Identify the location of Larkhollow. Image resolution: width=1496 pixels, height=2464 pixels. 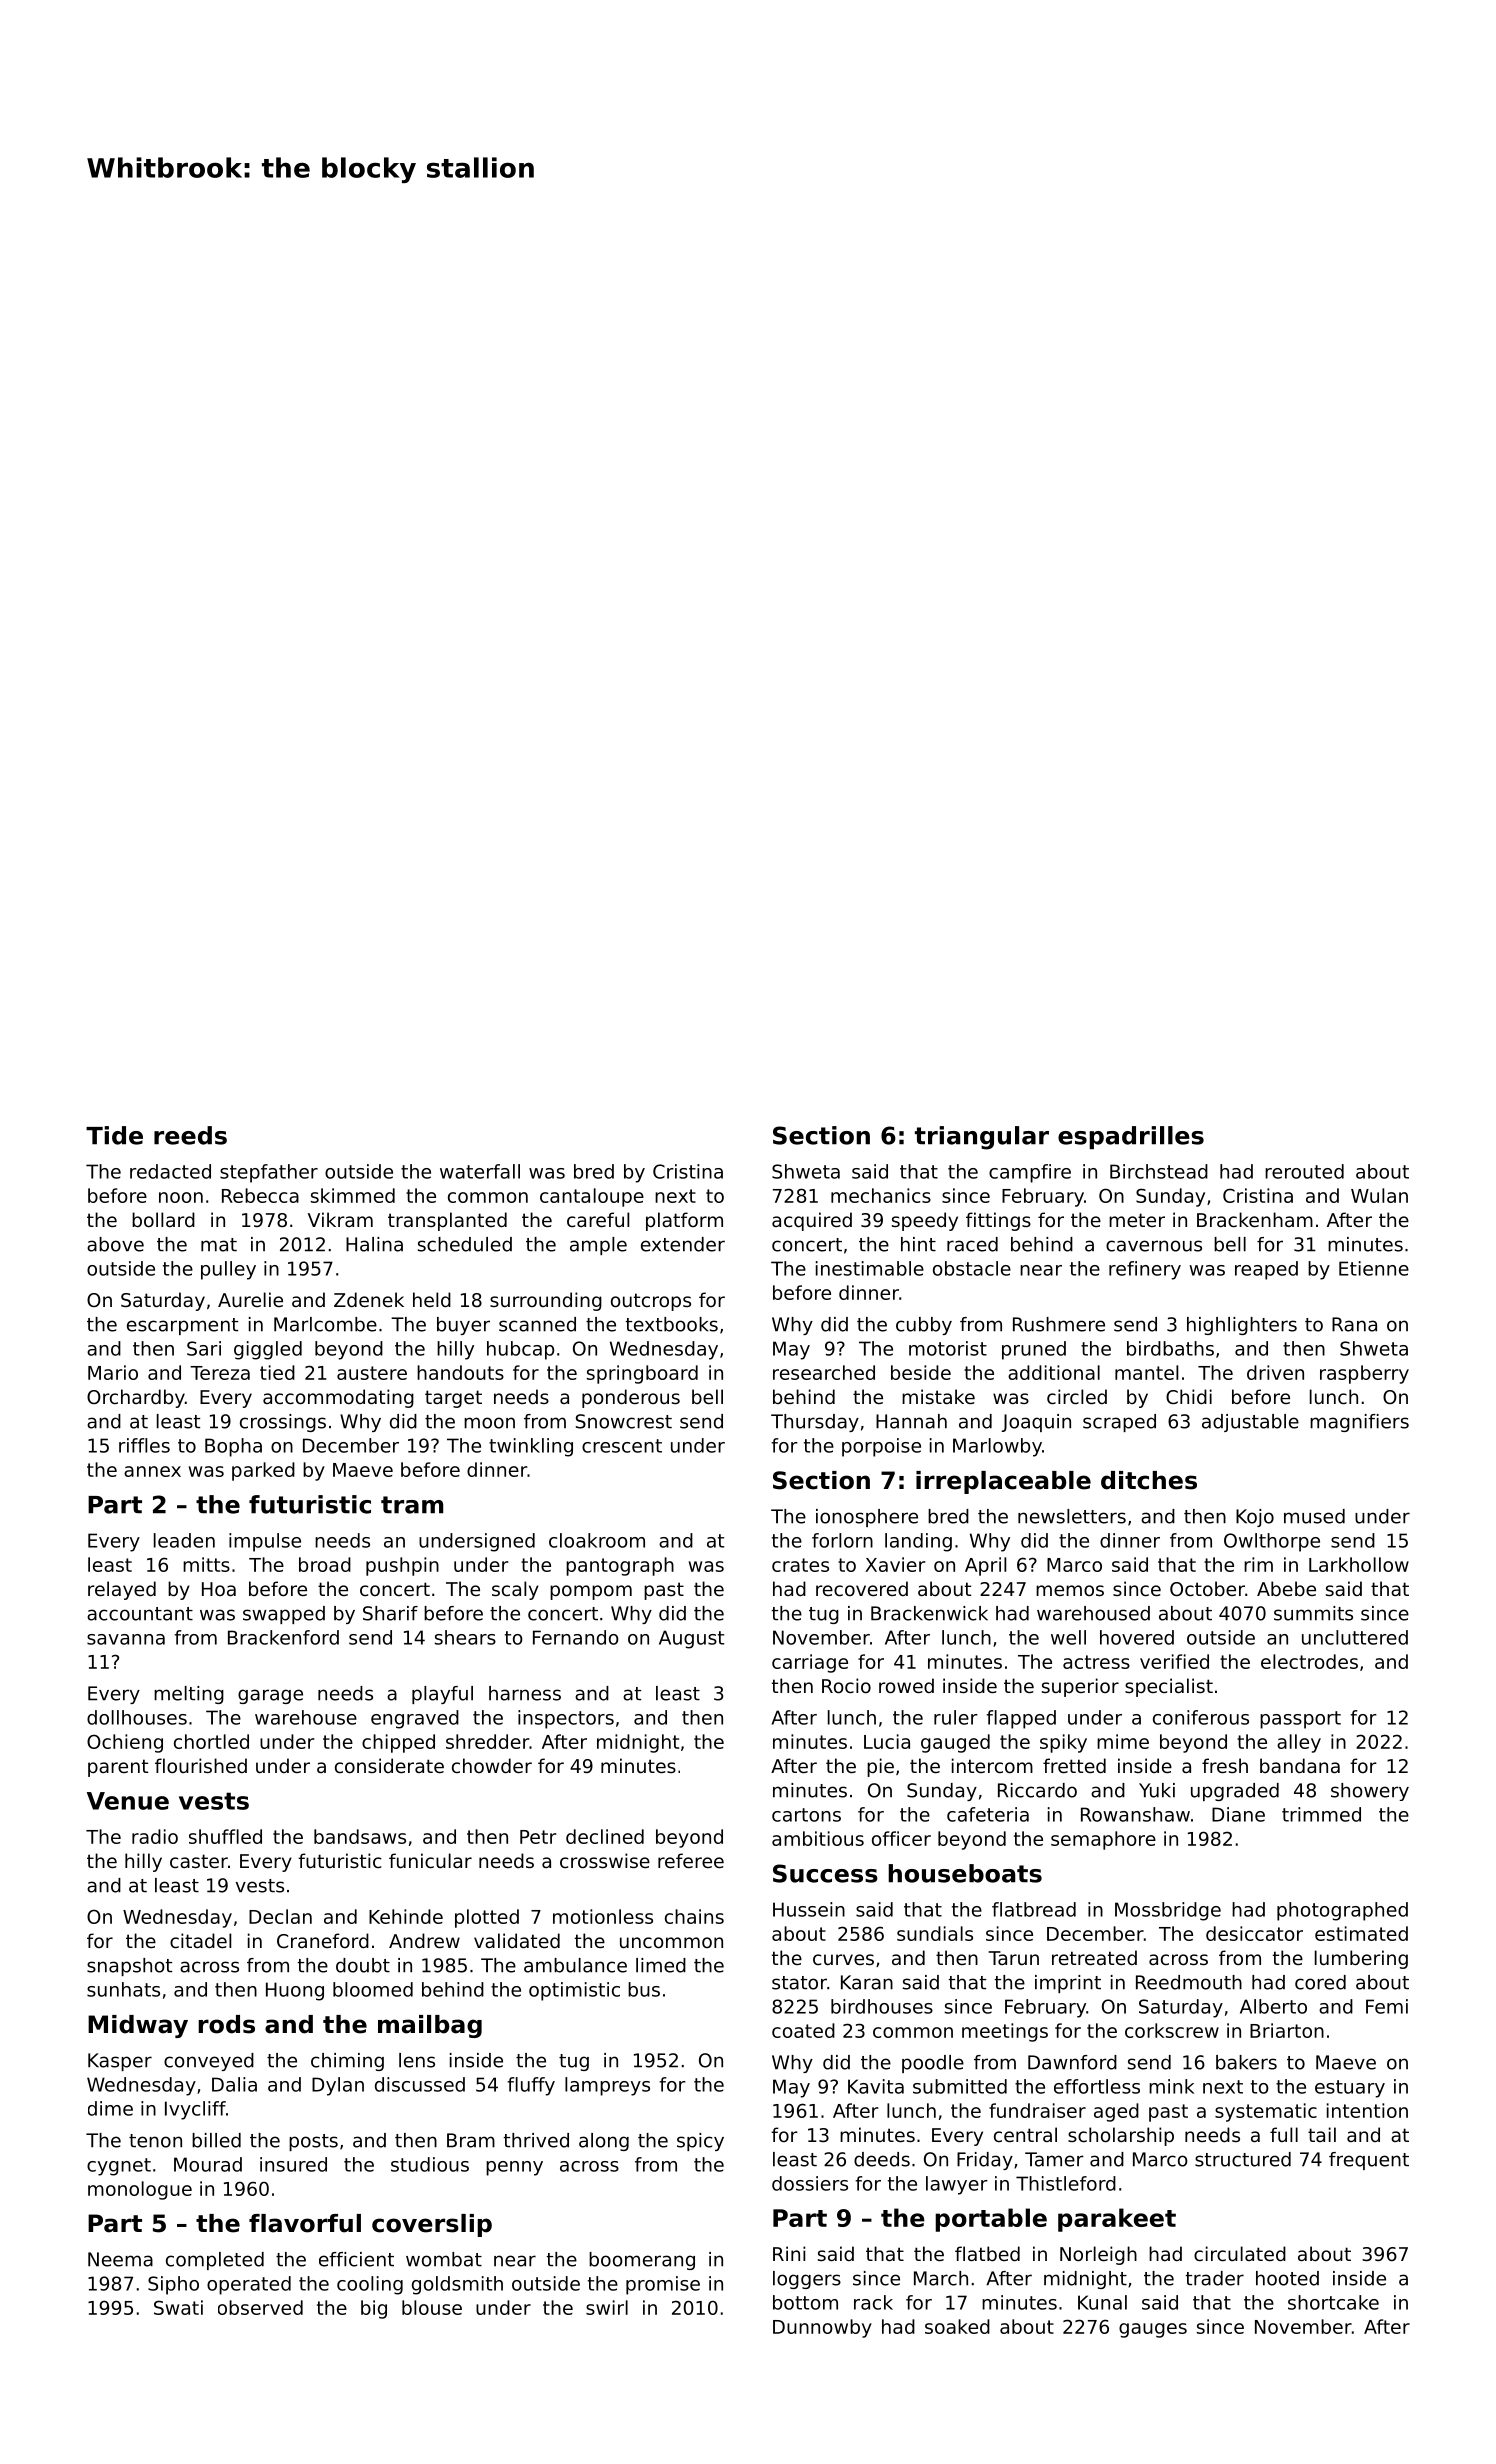
(1359, 1564).
